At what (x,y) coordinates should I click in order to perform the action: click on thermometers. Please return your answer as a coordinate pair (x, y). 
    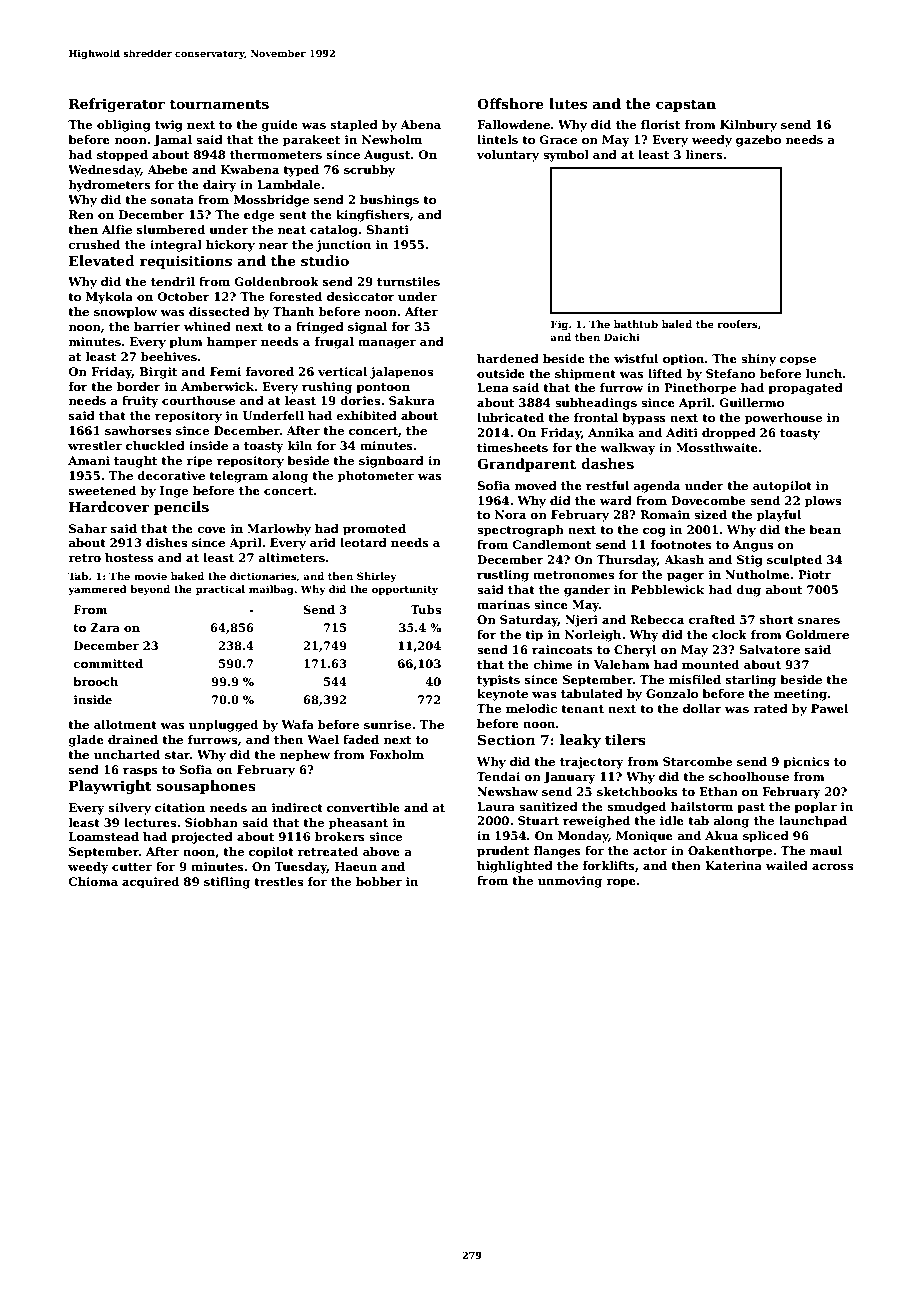
    Looking at the image, I should click on (276, 154).
